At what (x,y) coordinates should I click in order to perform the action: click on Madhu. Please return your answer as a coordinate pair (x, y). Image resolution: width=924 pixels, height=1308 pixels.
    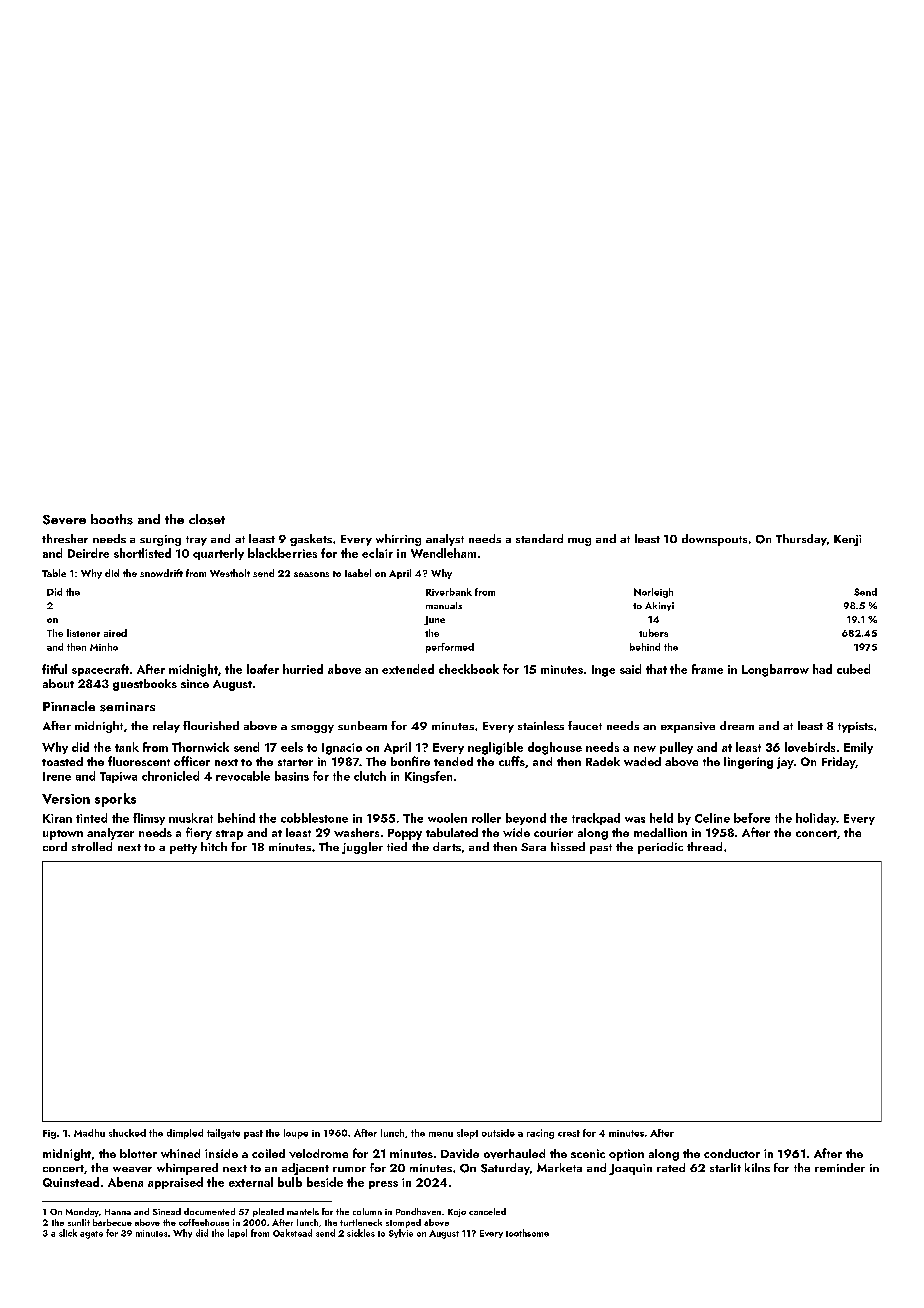
    Looking at the image, I should click on (89, 1133).
